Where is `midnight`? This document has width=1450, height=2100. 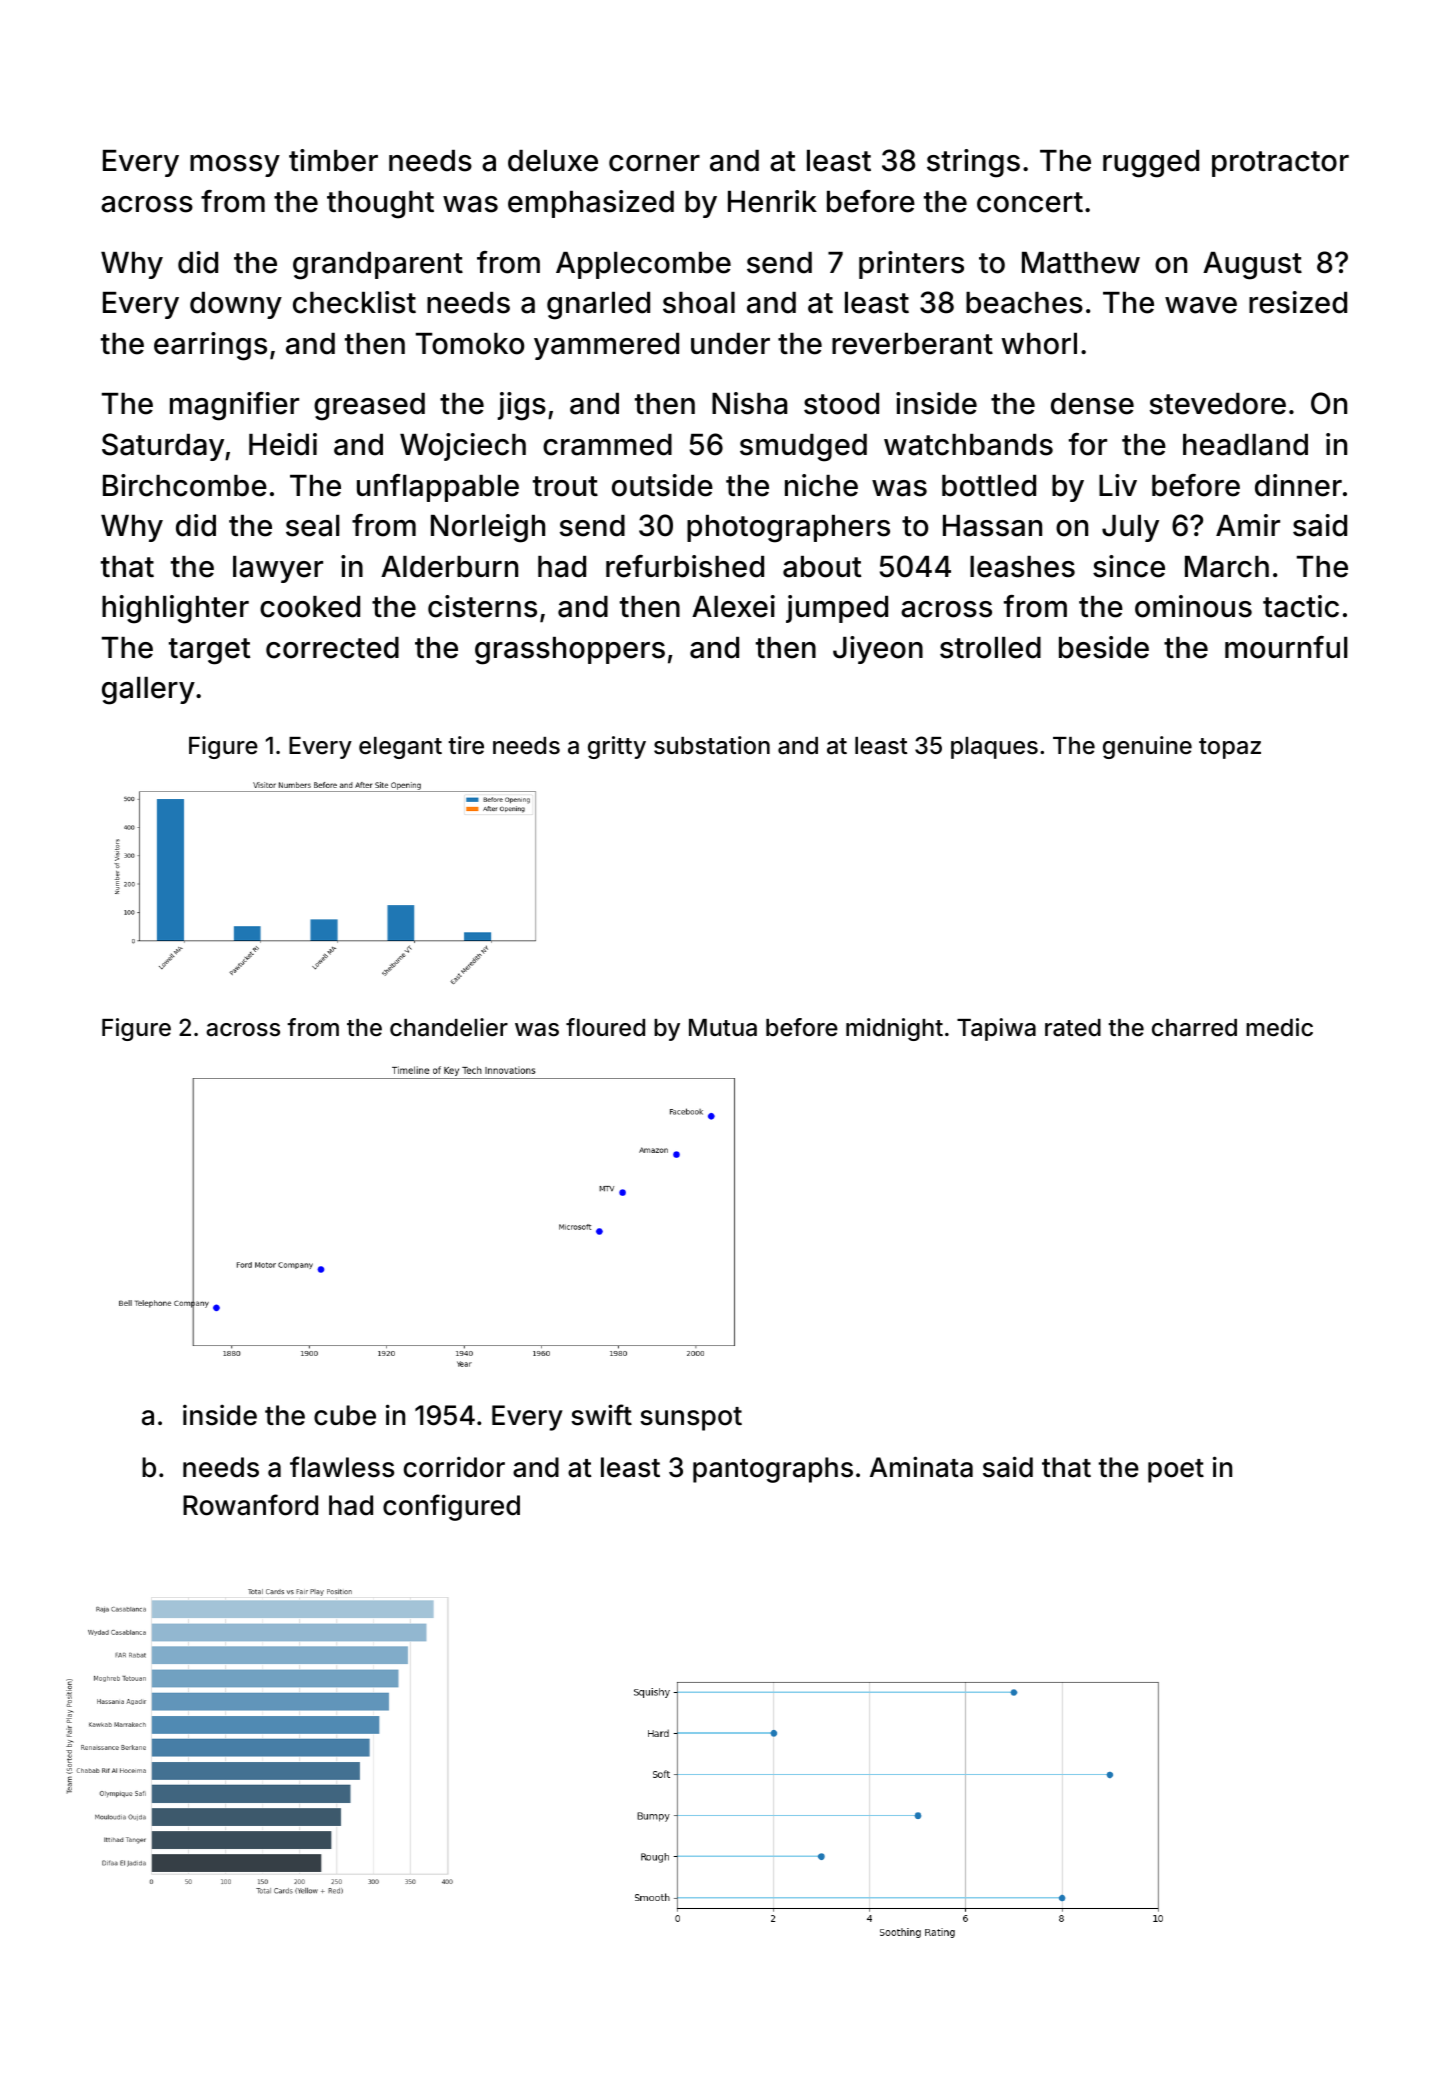
midnight is located at coordinates (894, 1029).
